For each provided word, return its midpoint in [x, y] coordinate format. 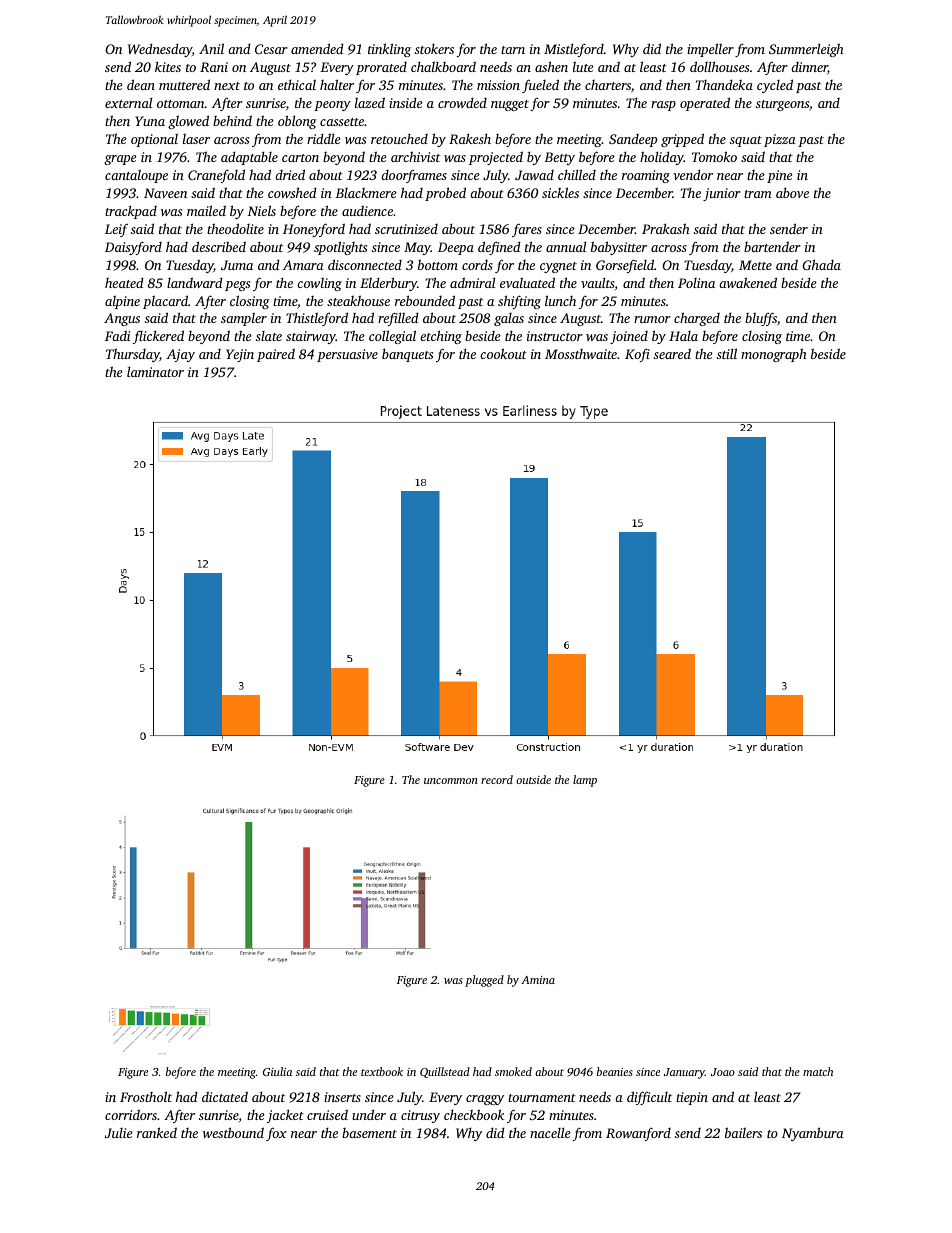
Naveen [165, 193]
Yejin [240, 355]
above [792, 192]
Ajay [180, 355]
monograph [774, 355]
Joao [723, 1072]
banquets [407, 355]
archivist [415, 156]
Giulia [277, 1071]
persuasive [347, 355]
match [818, 1071]
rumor [652, 319]
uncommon [451, 781]
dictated [225, 1096]
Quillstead [445, 1072]
